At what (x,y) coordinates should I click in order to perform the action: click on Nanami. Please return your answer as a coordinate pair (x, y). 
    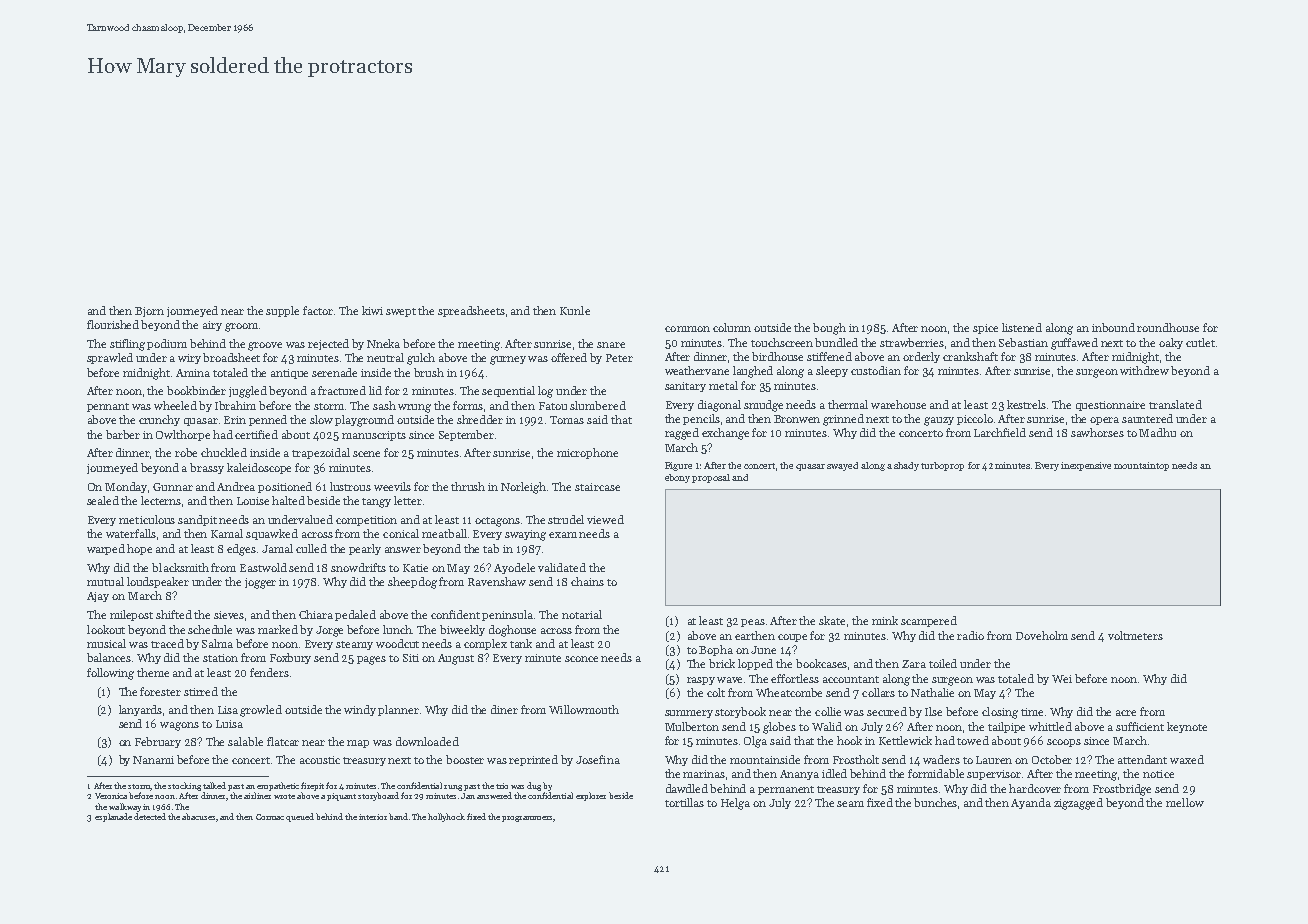
    Looking at the image, I should click on (153, 760).
